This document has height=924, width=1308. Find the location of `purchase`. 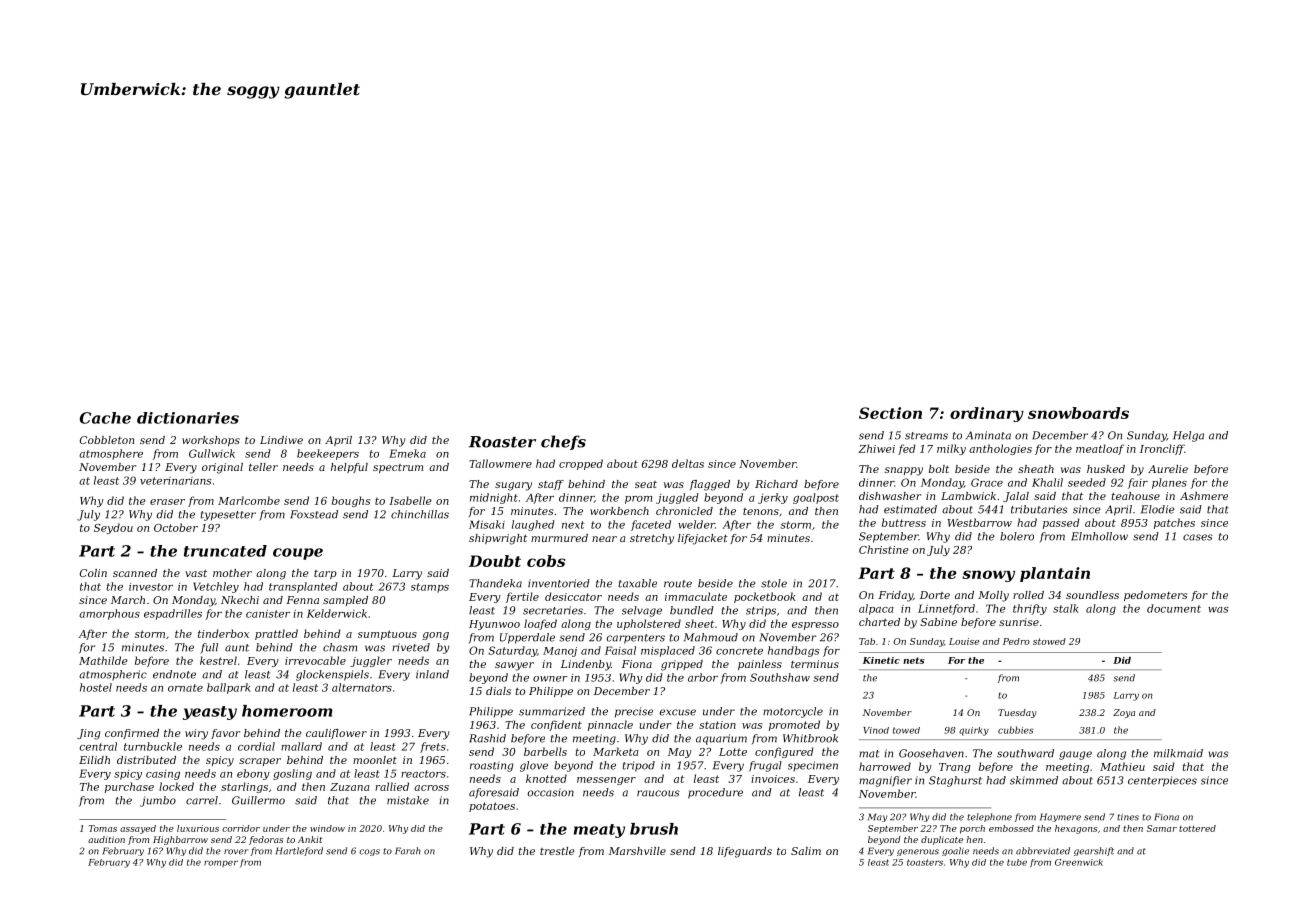

purchase is located at coordinates (129, 787).
